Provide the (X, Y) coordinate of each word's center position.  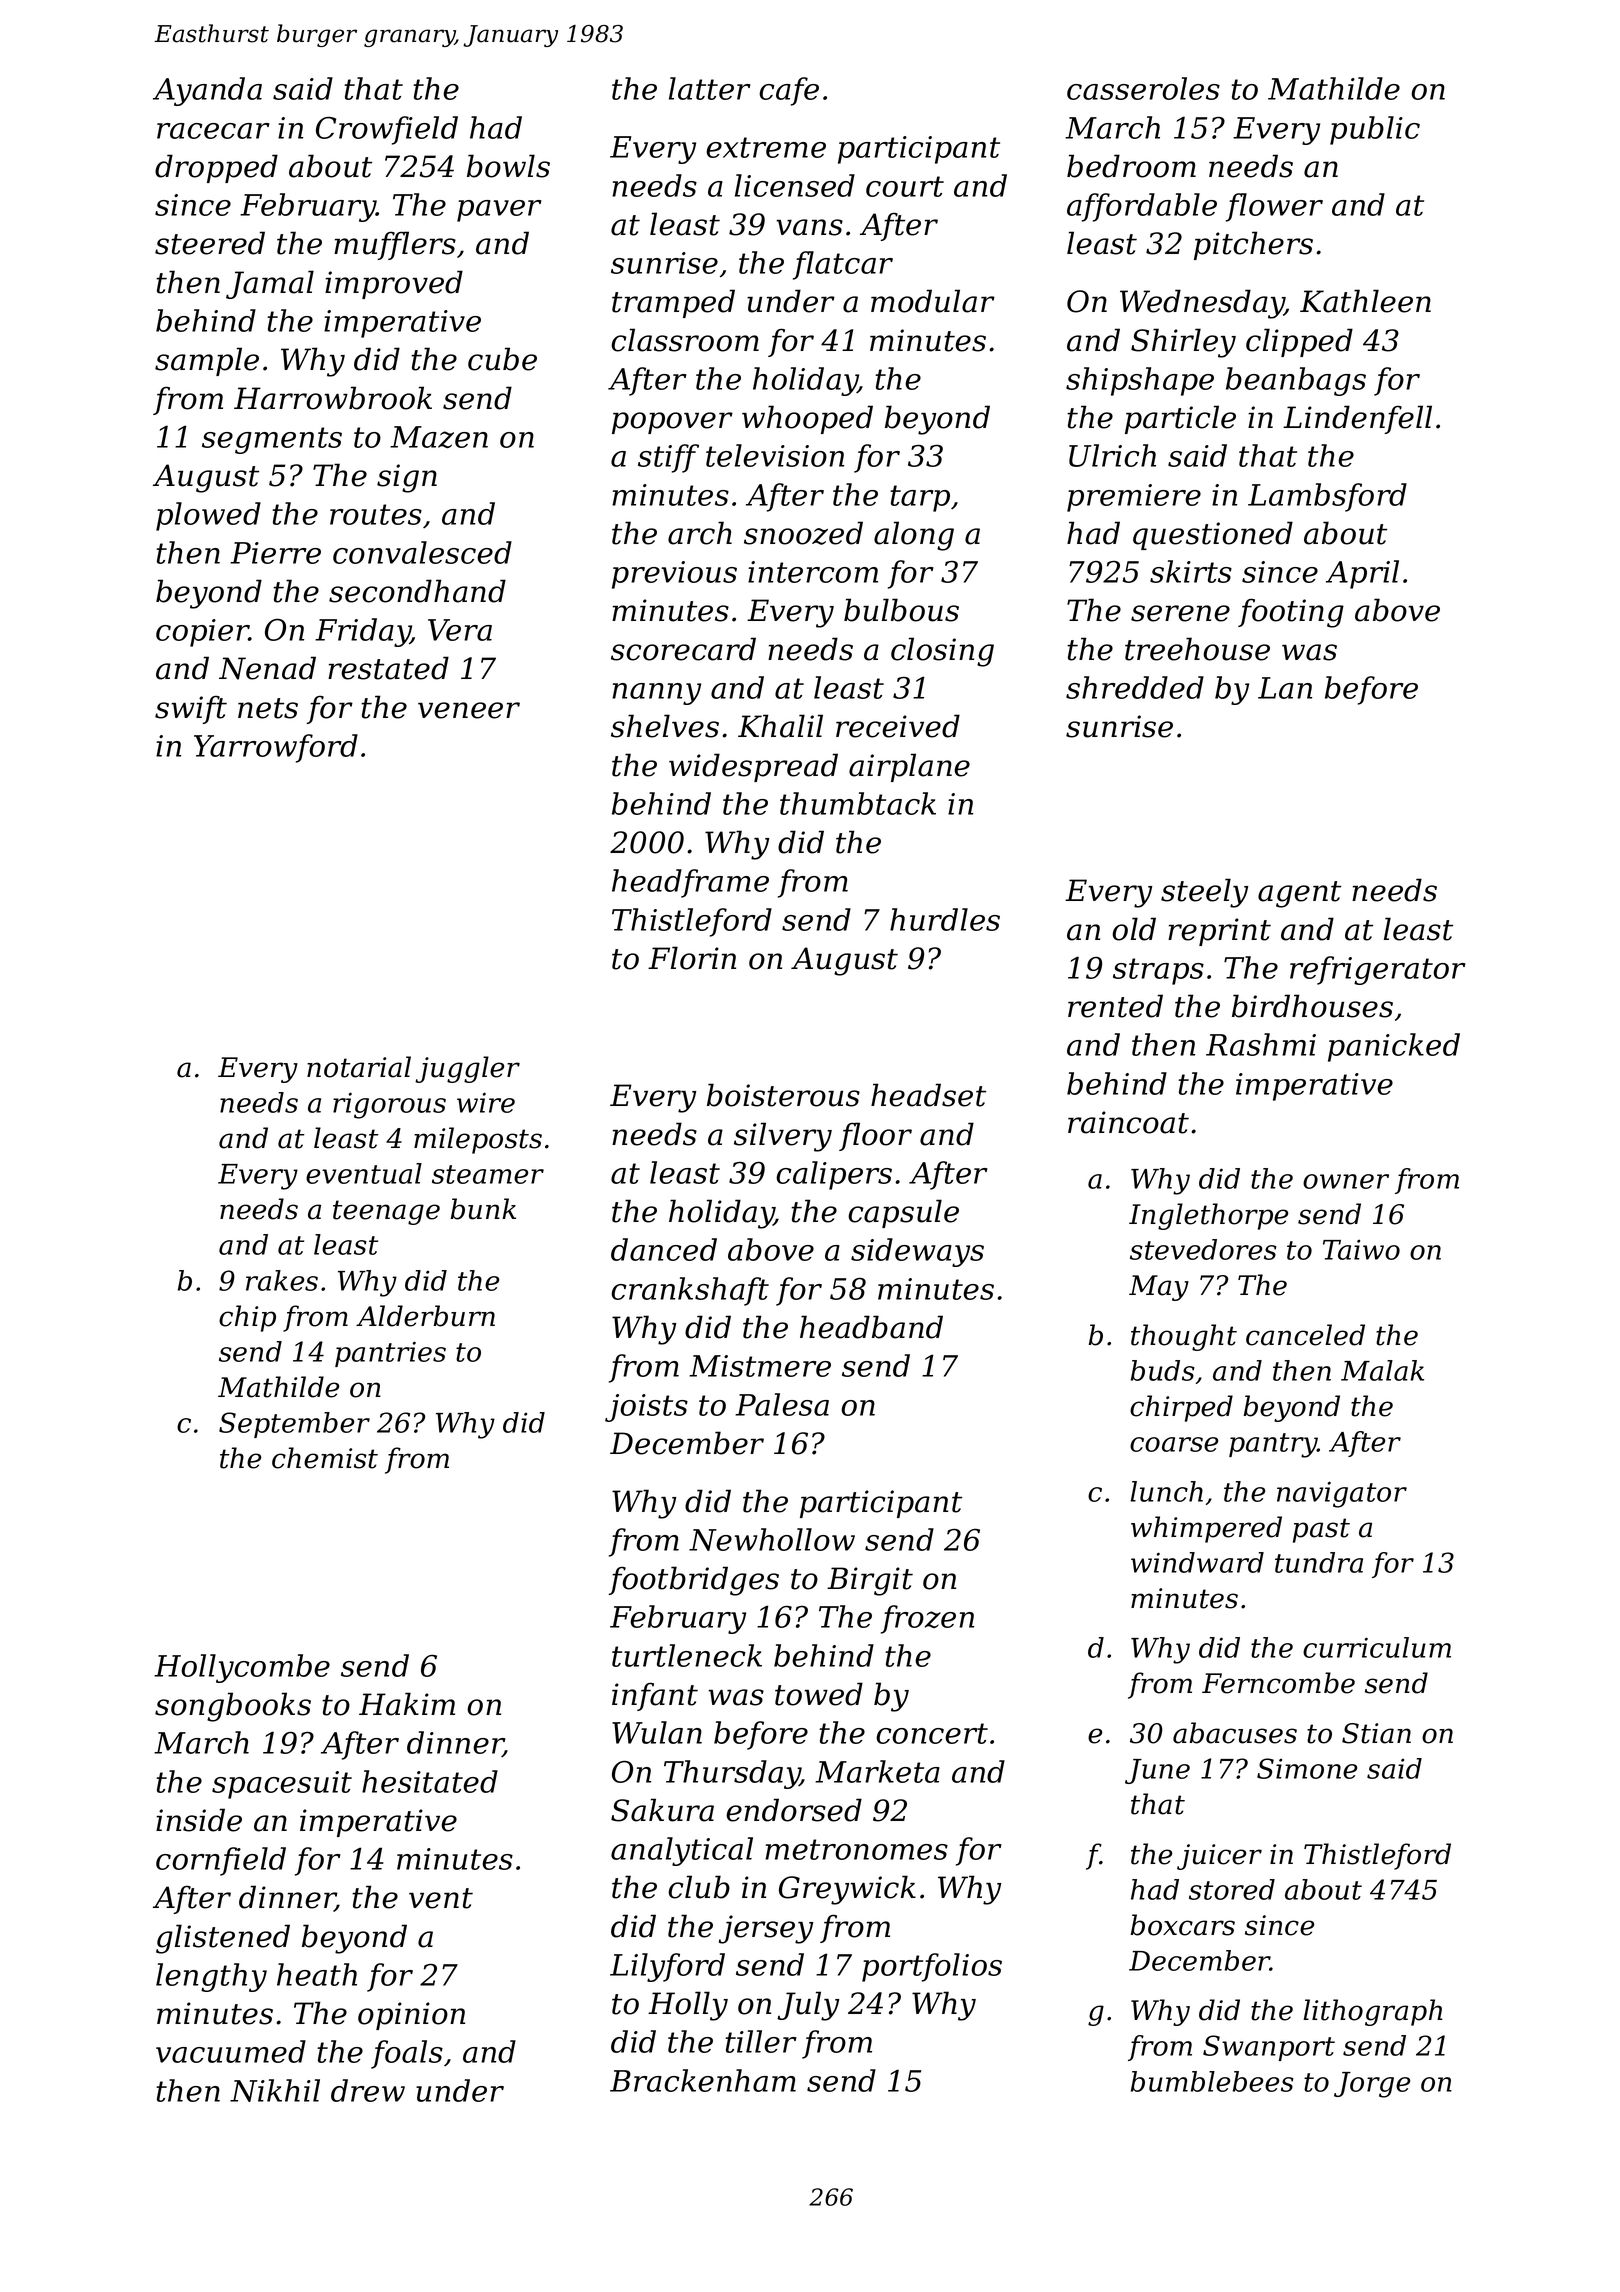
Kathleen (1365, 301)
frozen (927, 1619)
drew (368, 2090)
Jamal (270, 284)
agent (1299, 894)
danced (664, 1249)
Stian (1376, 1733)
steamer (488, 1174)
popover (672, 423)
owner (1346, 1181)
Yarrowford (276, 748)
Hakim (407, 1704)
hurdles (945, 919)
